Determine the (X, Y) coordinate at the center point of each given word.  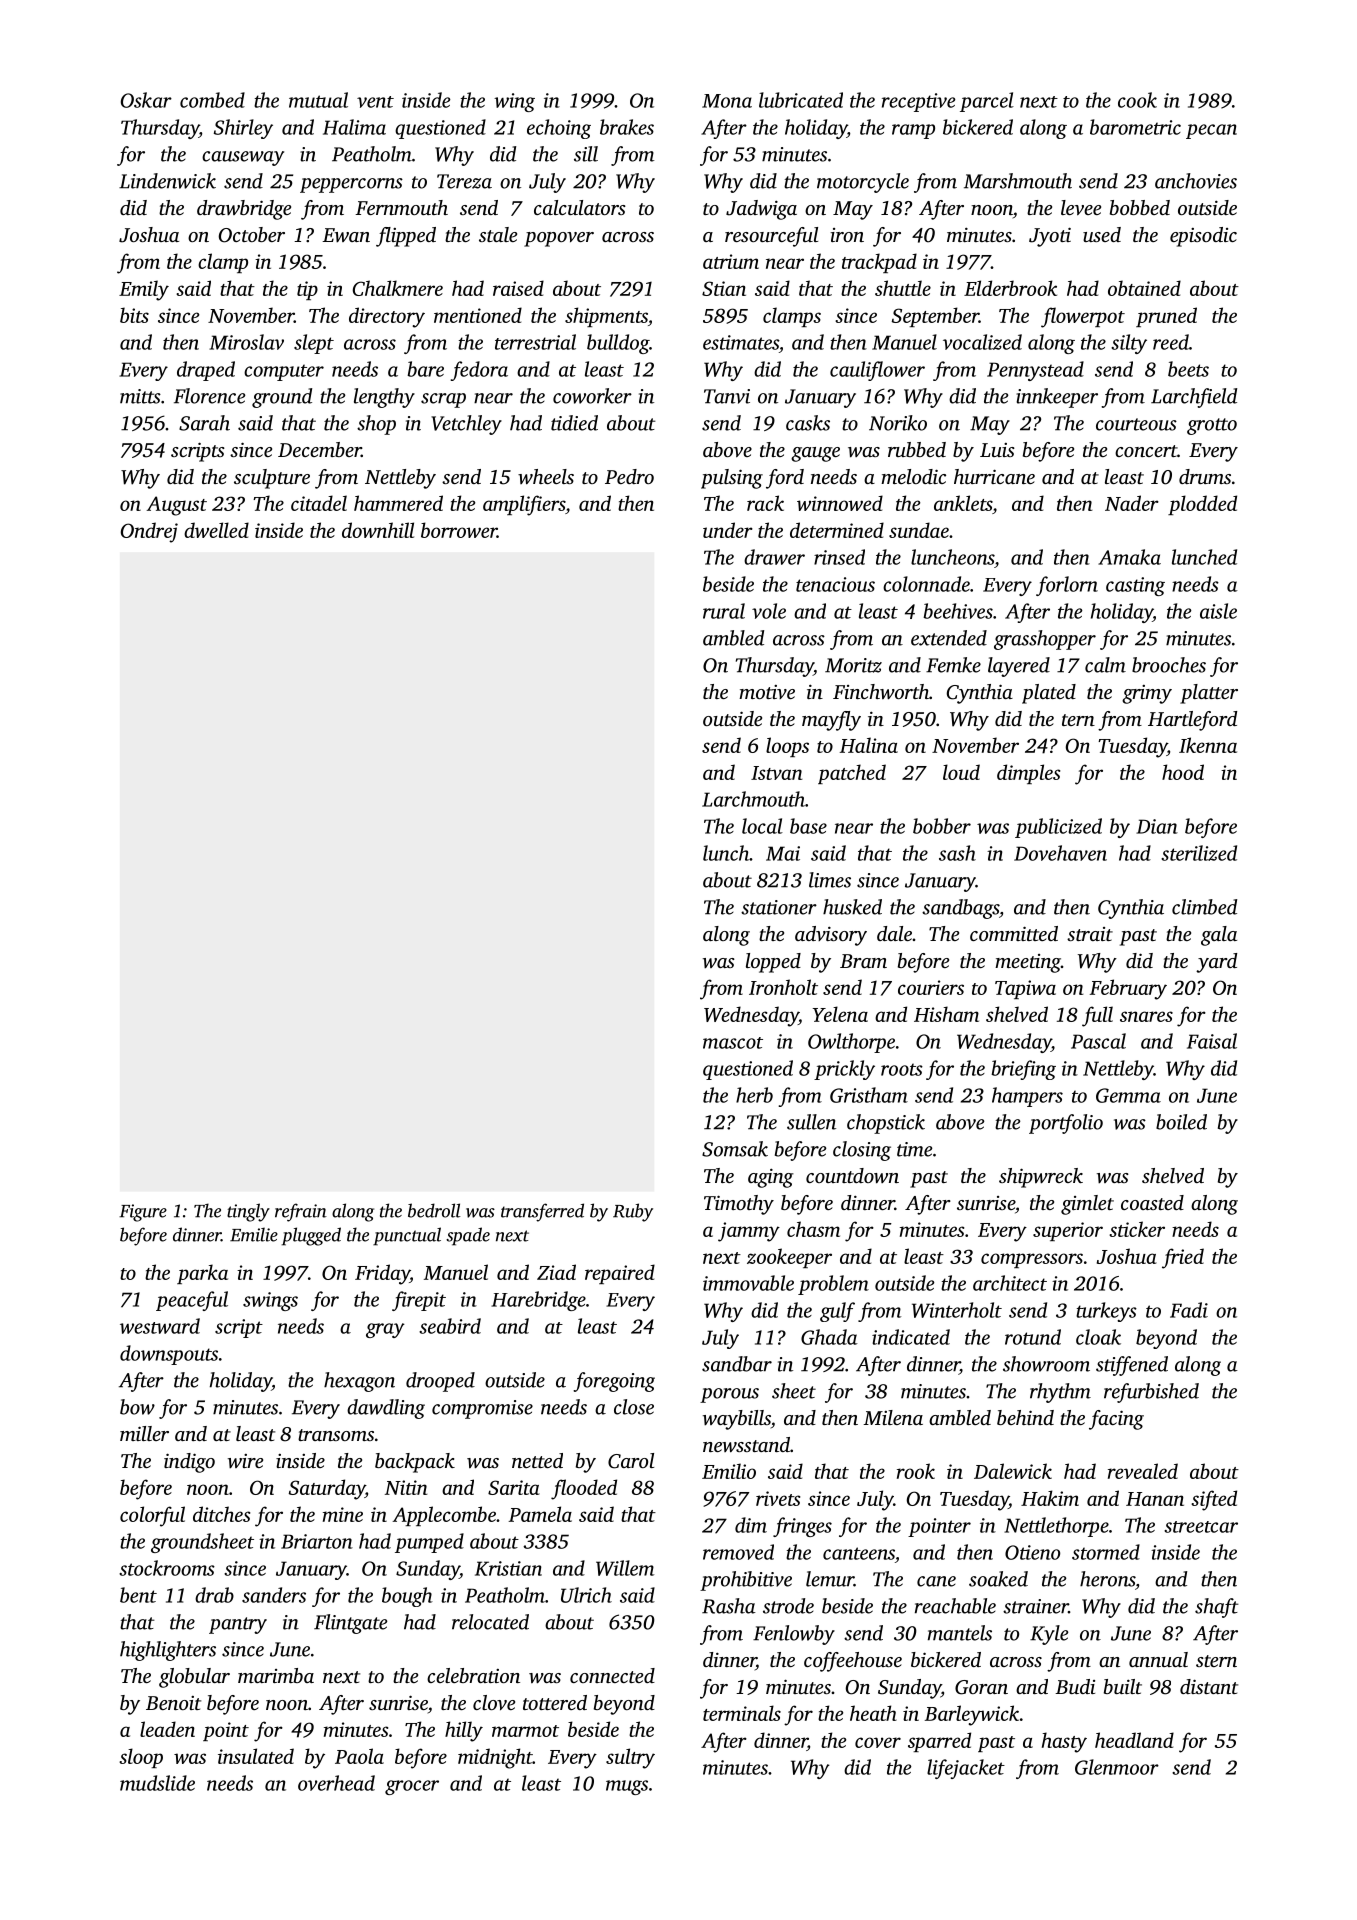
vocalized (982, 342)
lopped (773, 963)
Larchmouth (753, 799)
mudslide (157, 1783)
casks (808, 423)
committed (1014, 933)
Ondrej (149, 532)
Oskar (146, 100)
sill (586, 154)
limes (830, 880)
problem (833, 1285)
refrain (301, 1212)
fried (1183, 1258)
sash (957, 853)
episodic (1203, 237)
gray (385, 1330)
